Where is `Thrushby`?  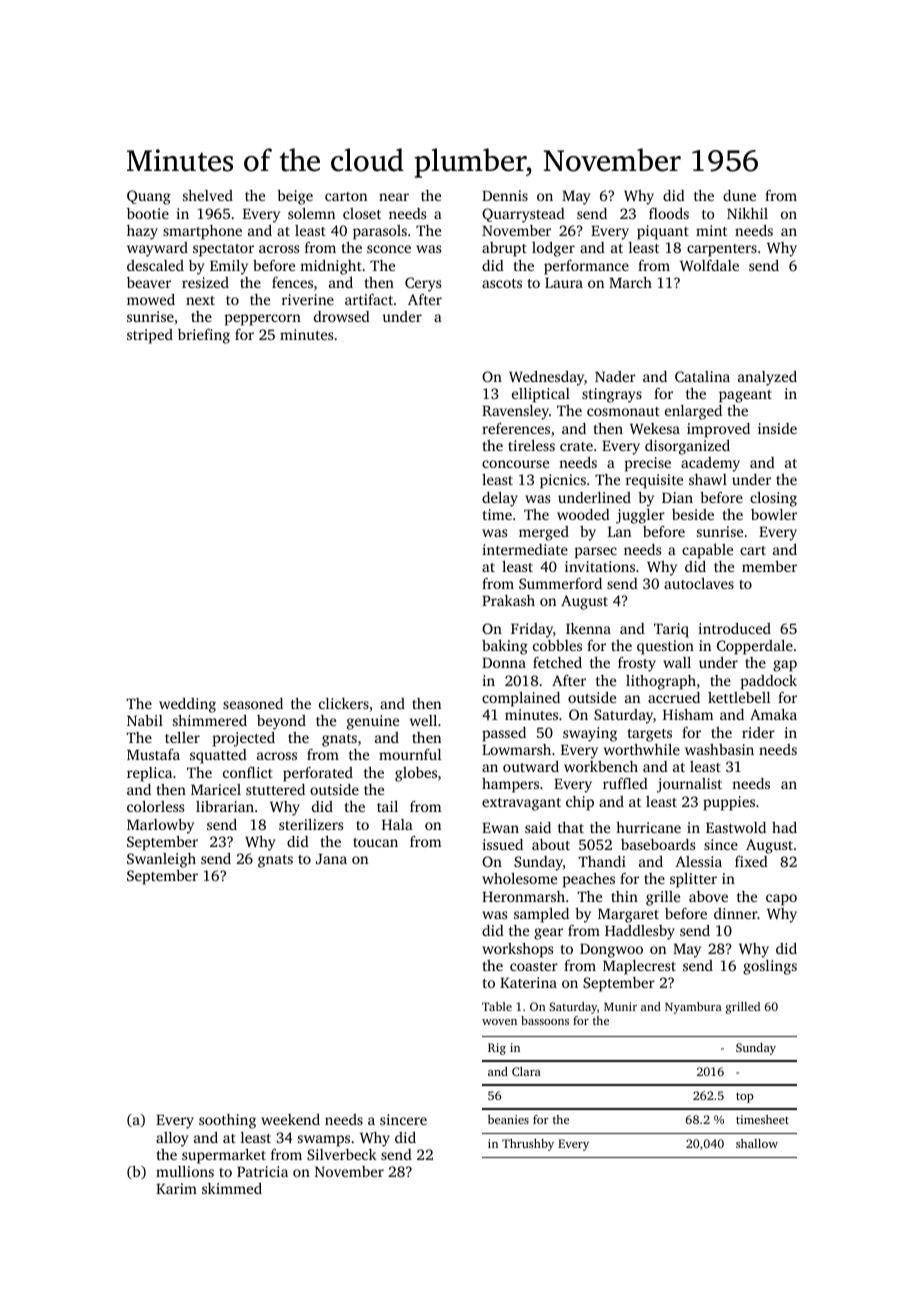
Thrushby is located at coordinates (528, 1145).
